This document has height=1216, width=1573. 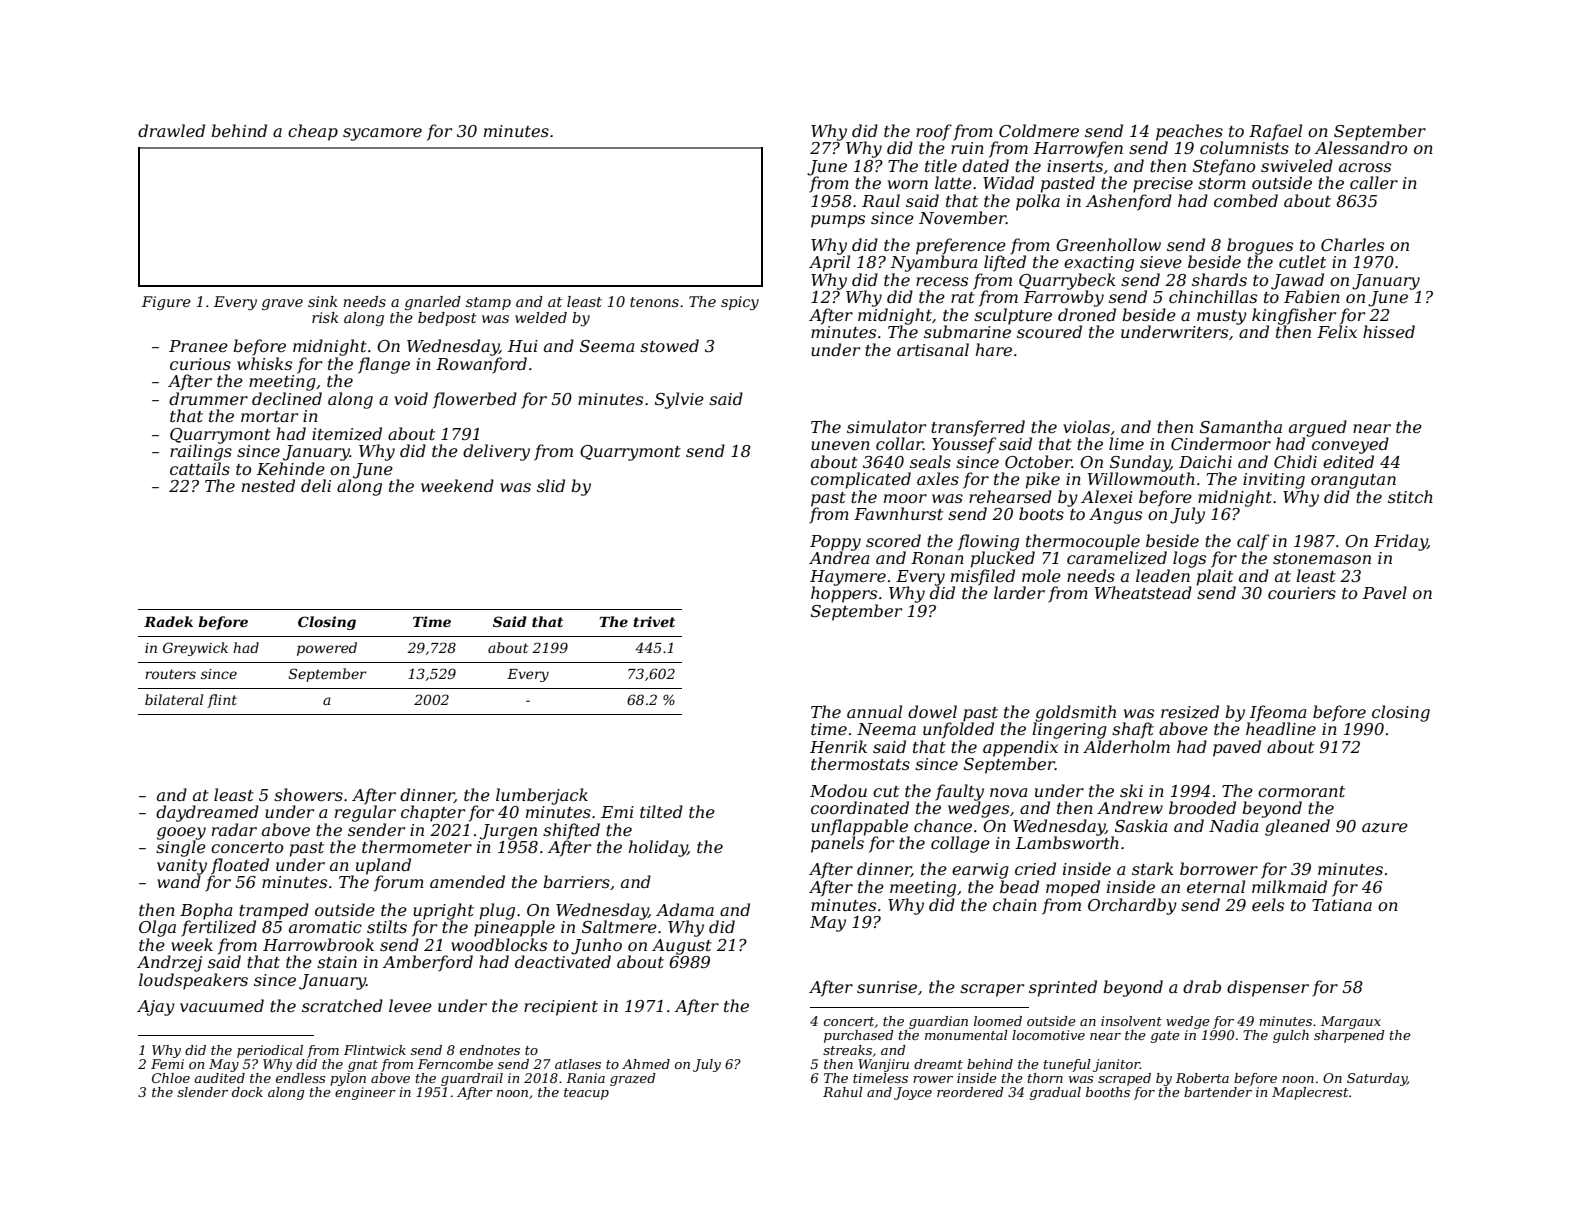 I want to click on showers, so click(x=308, y=794).
